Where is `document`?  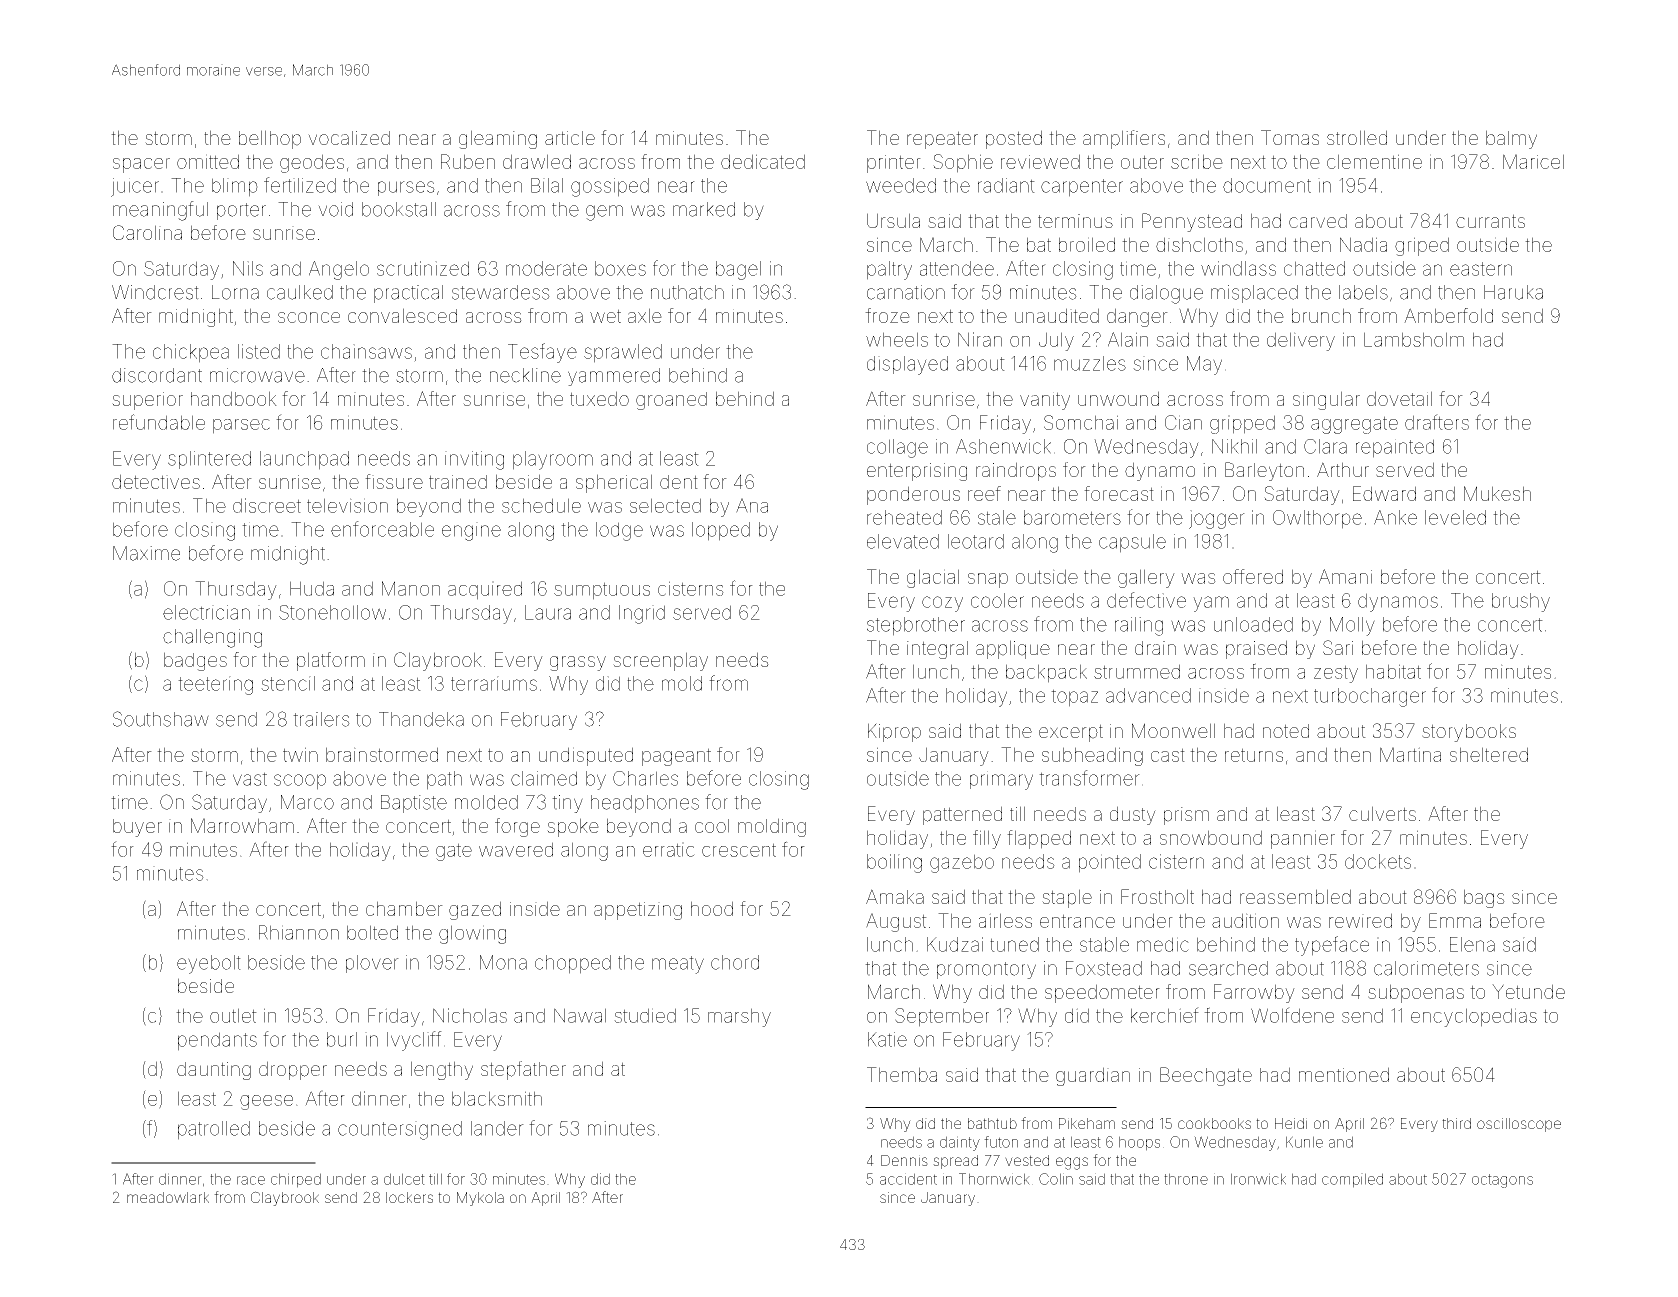 document is located at coordinates (1267, 185).
